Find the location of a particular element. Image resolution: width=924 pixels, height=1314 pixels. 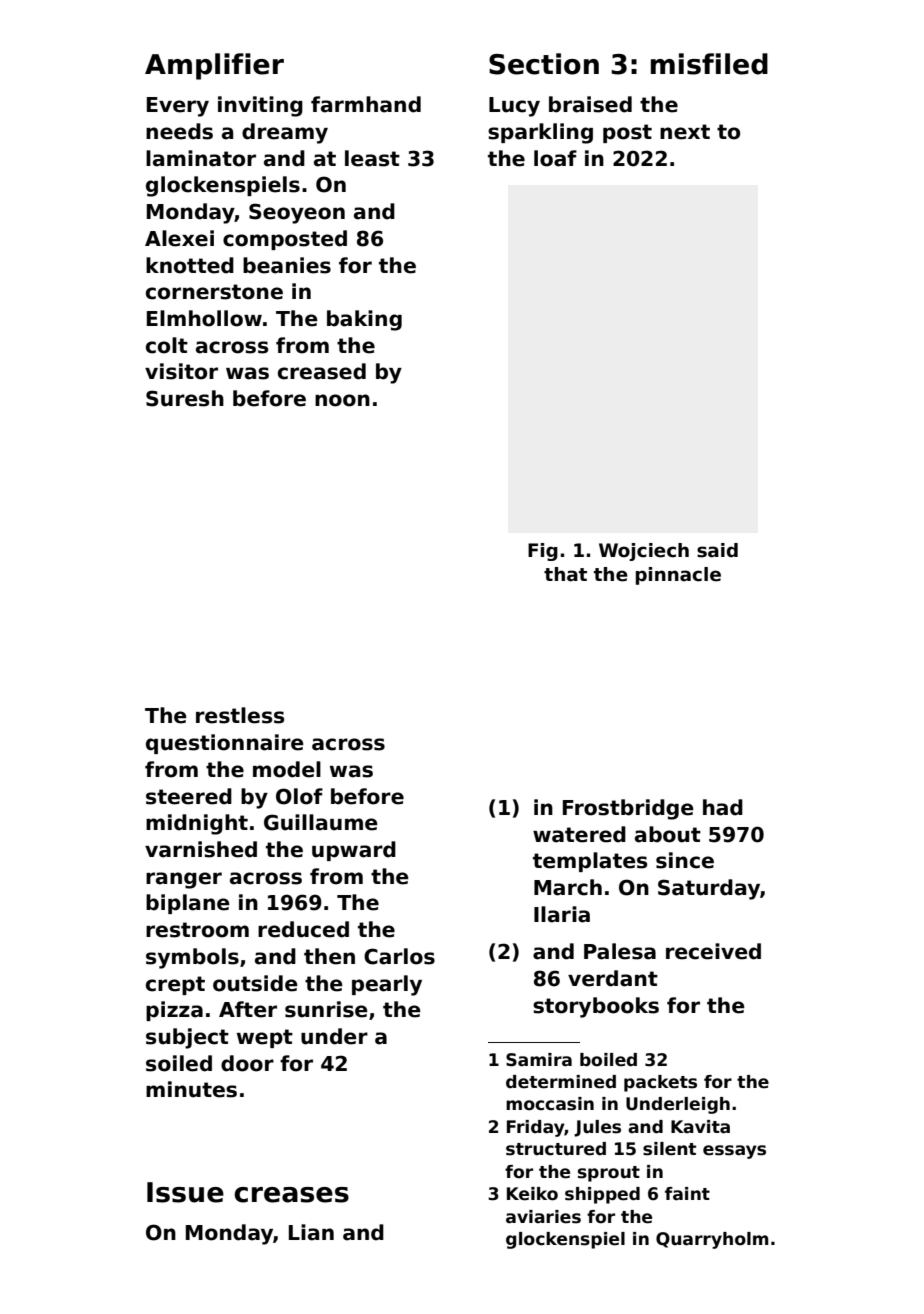

creases is located at coordinates (291, 1195).
